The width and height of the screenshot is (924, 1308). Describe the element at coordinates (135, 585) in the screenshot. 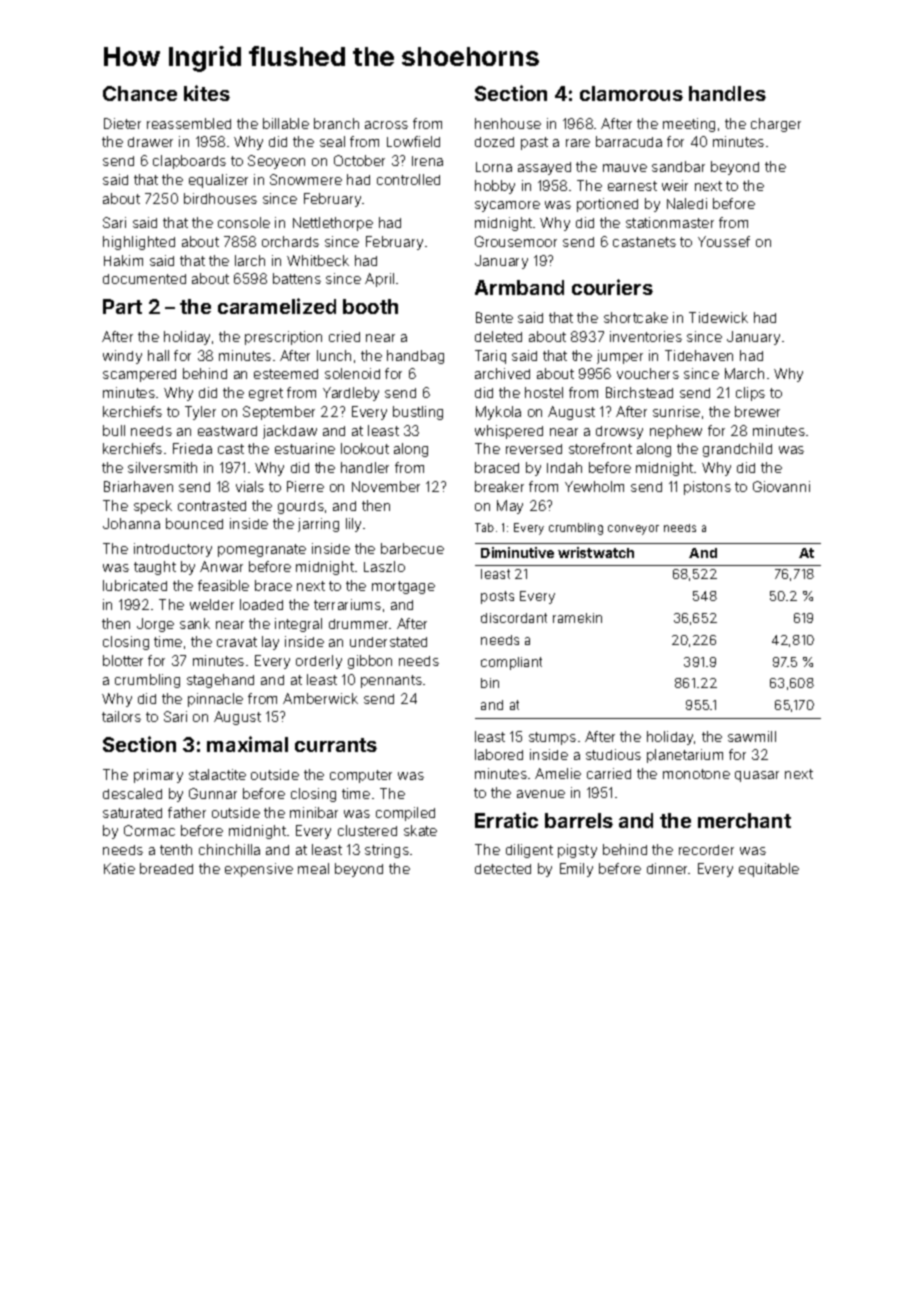

I see `lubricated` at that location.
